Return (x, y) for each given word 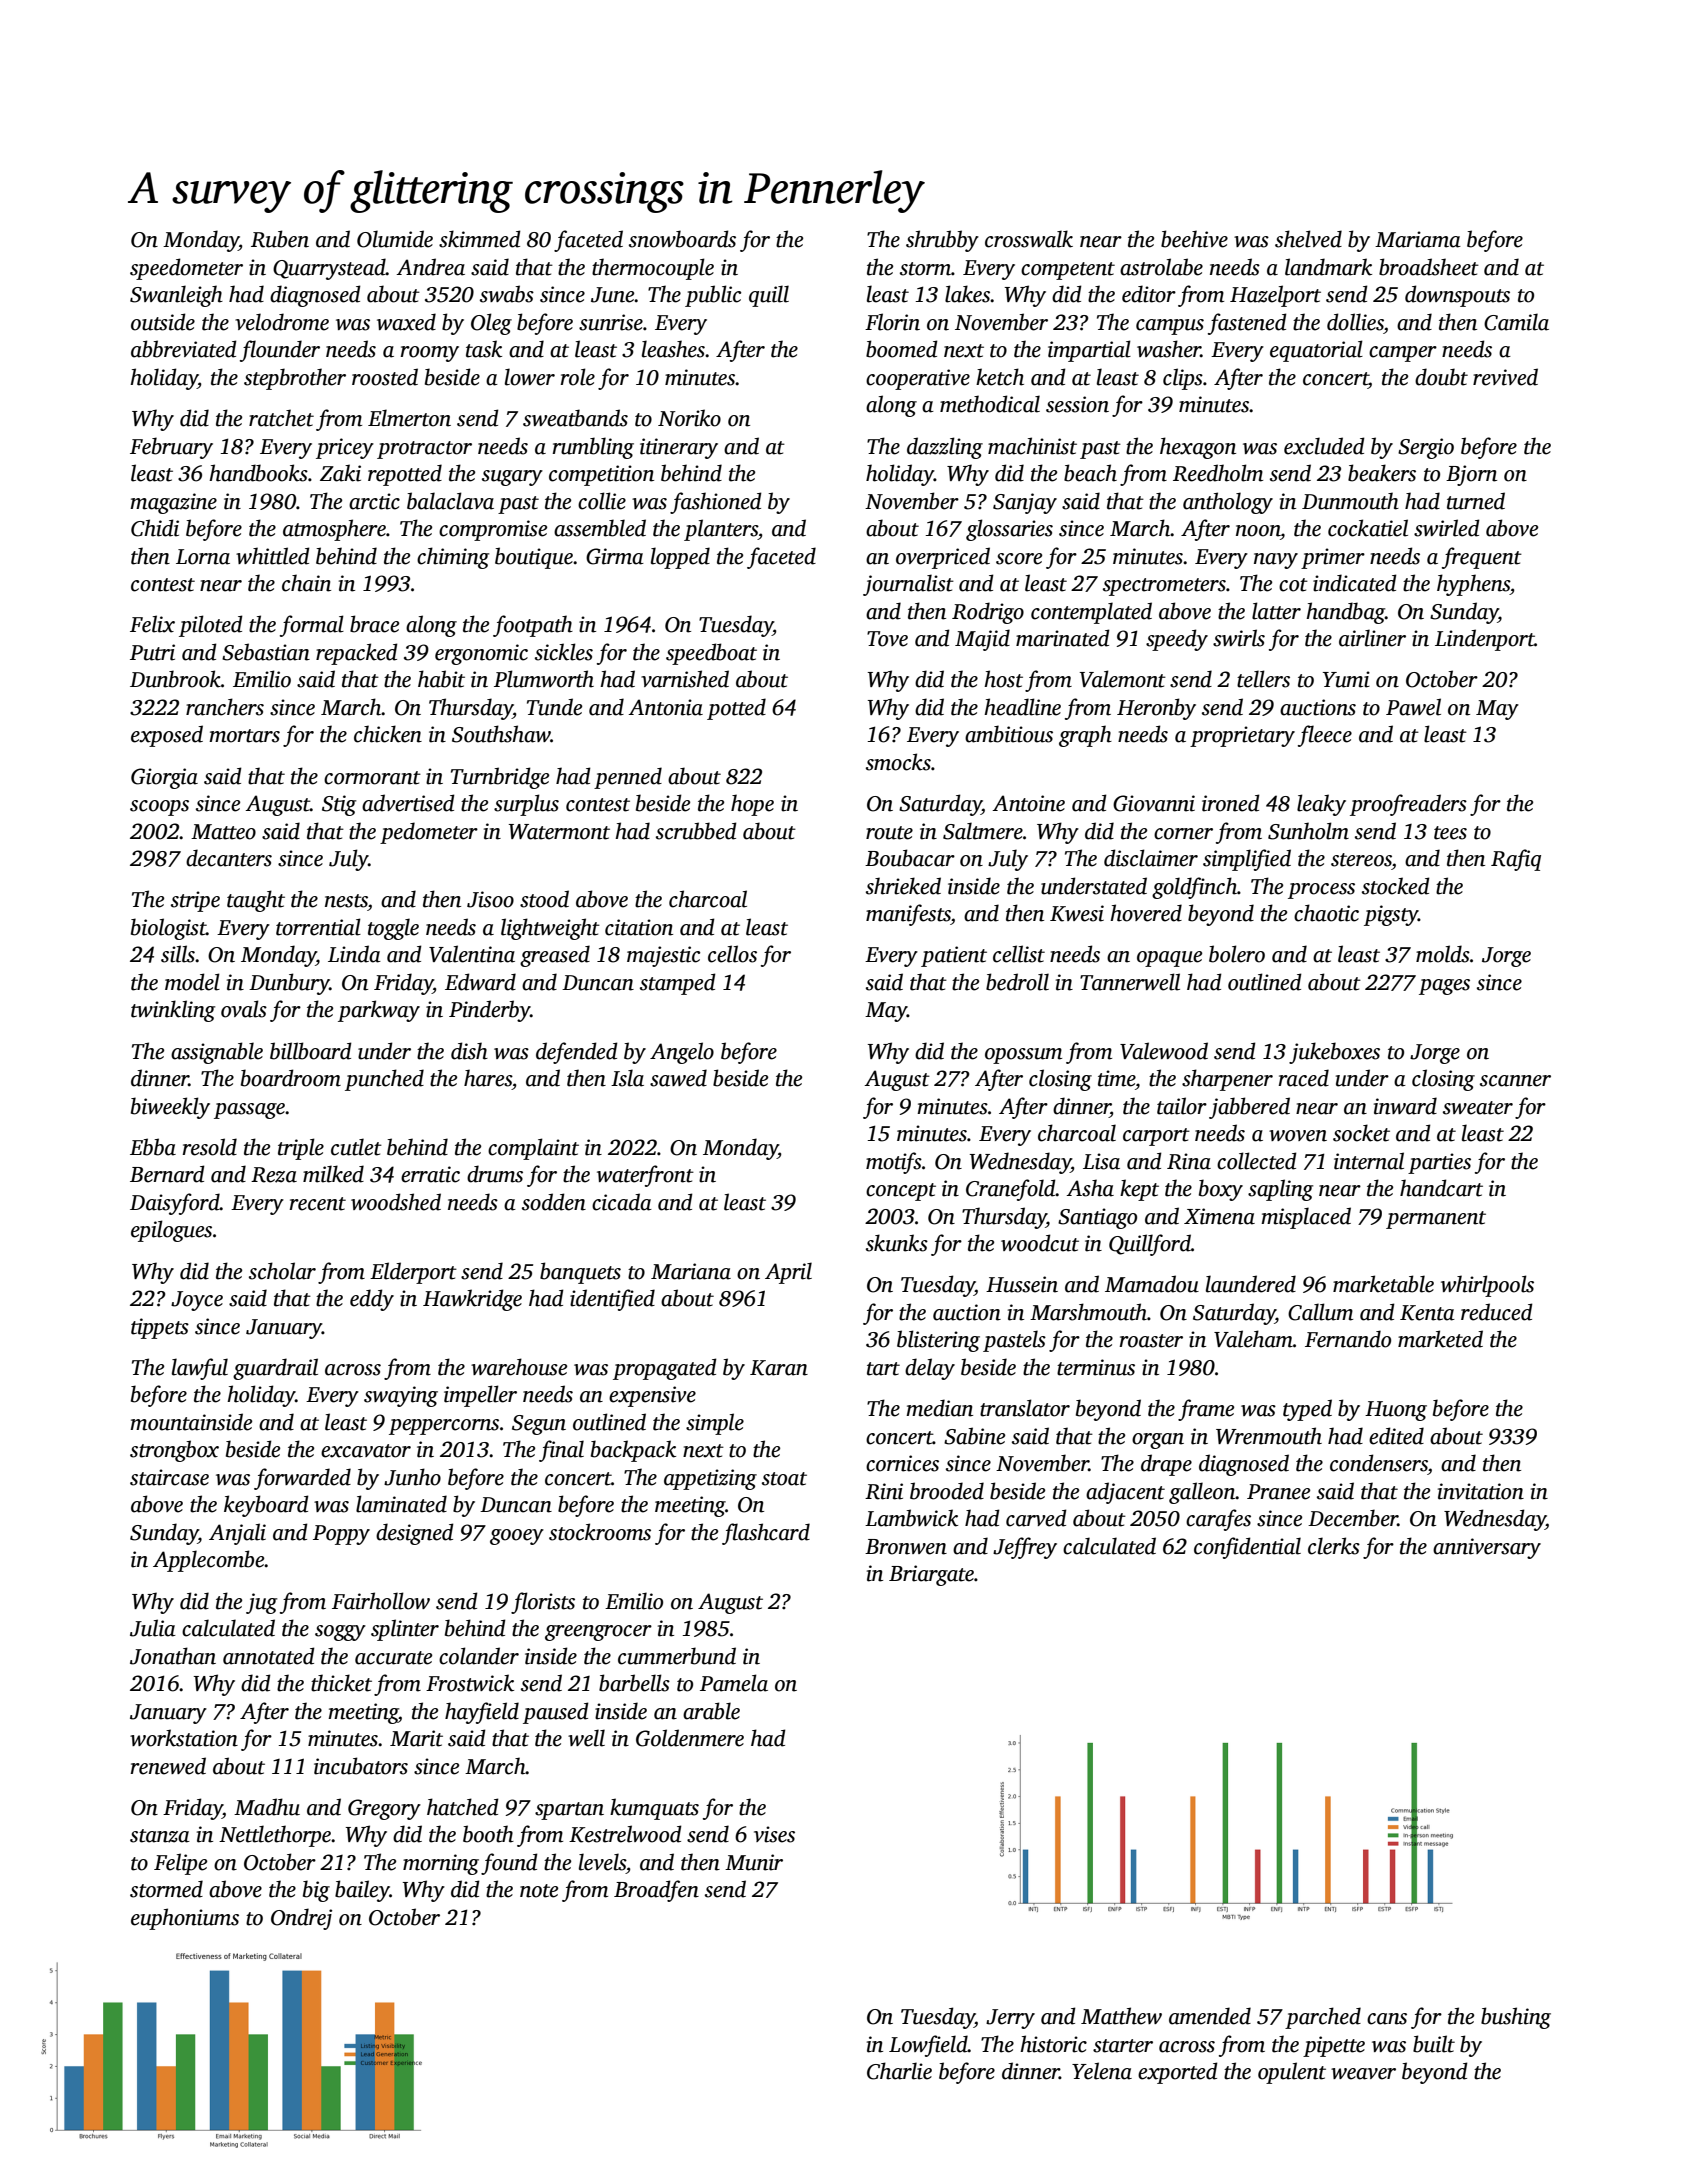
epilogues (171, 1231)
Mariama (1418, 239)
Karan (779, 1368)
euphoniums (185, 1919)
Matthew (1121, 2016)
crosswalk (1029, 239)
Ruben (280, 239)
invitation (1481, 1491)
